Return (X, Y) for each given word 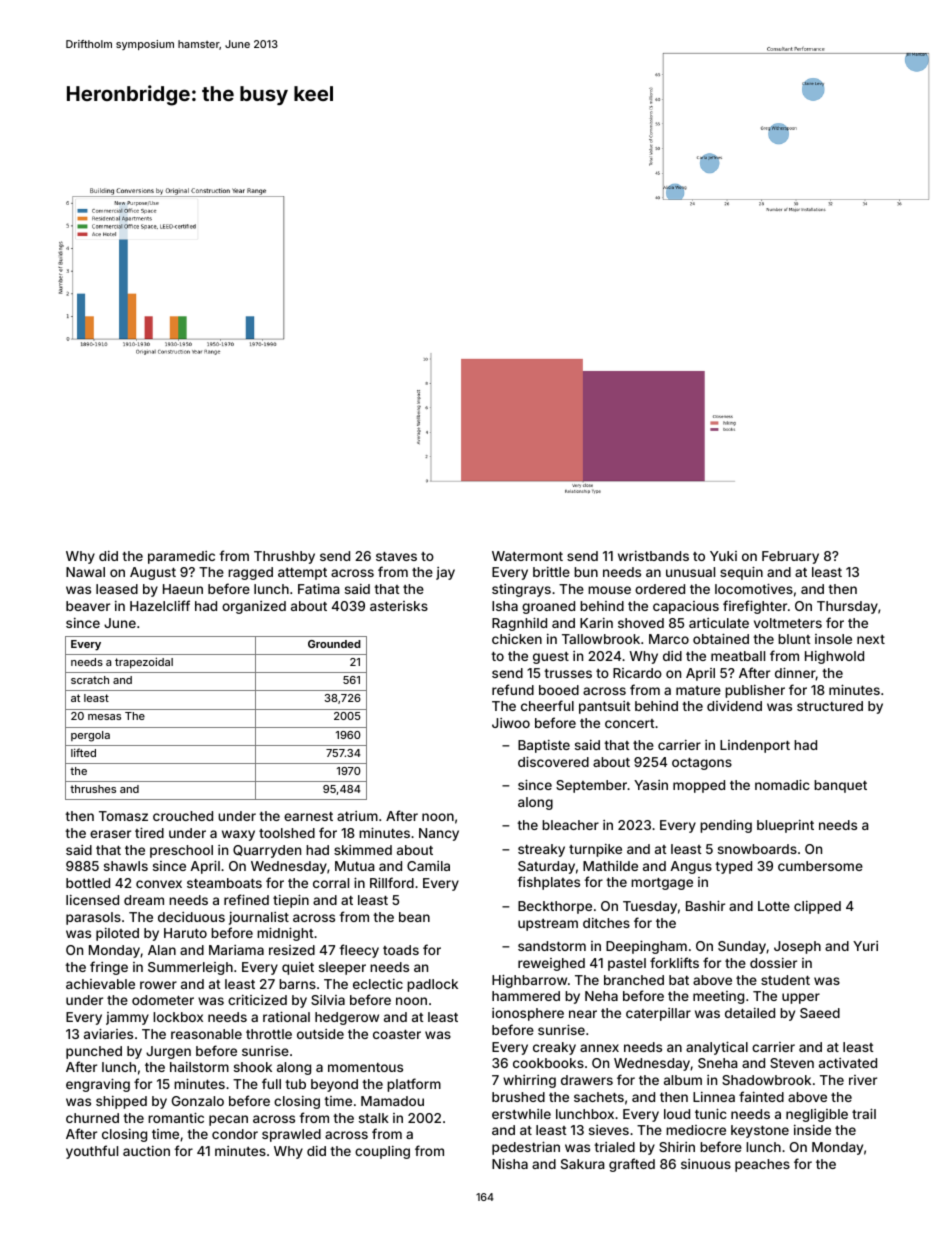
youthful (92, 1152)
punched (94, 1052)
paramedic (181, 557)
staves (396, 556)
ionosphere (528, 1014)
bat (679, 980)
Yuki (723, 556)
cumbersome (820, 866)
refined (246, 899)
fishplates (548, 883)
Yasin (651, 785)
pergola (90, 736)
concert (630, 723)
